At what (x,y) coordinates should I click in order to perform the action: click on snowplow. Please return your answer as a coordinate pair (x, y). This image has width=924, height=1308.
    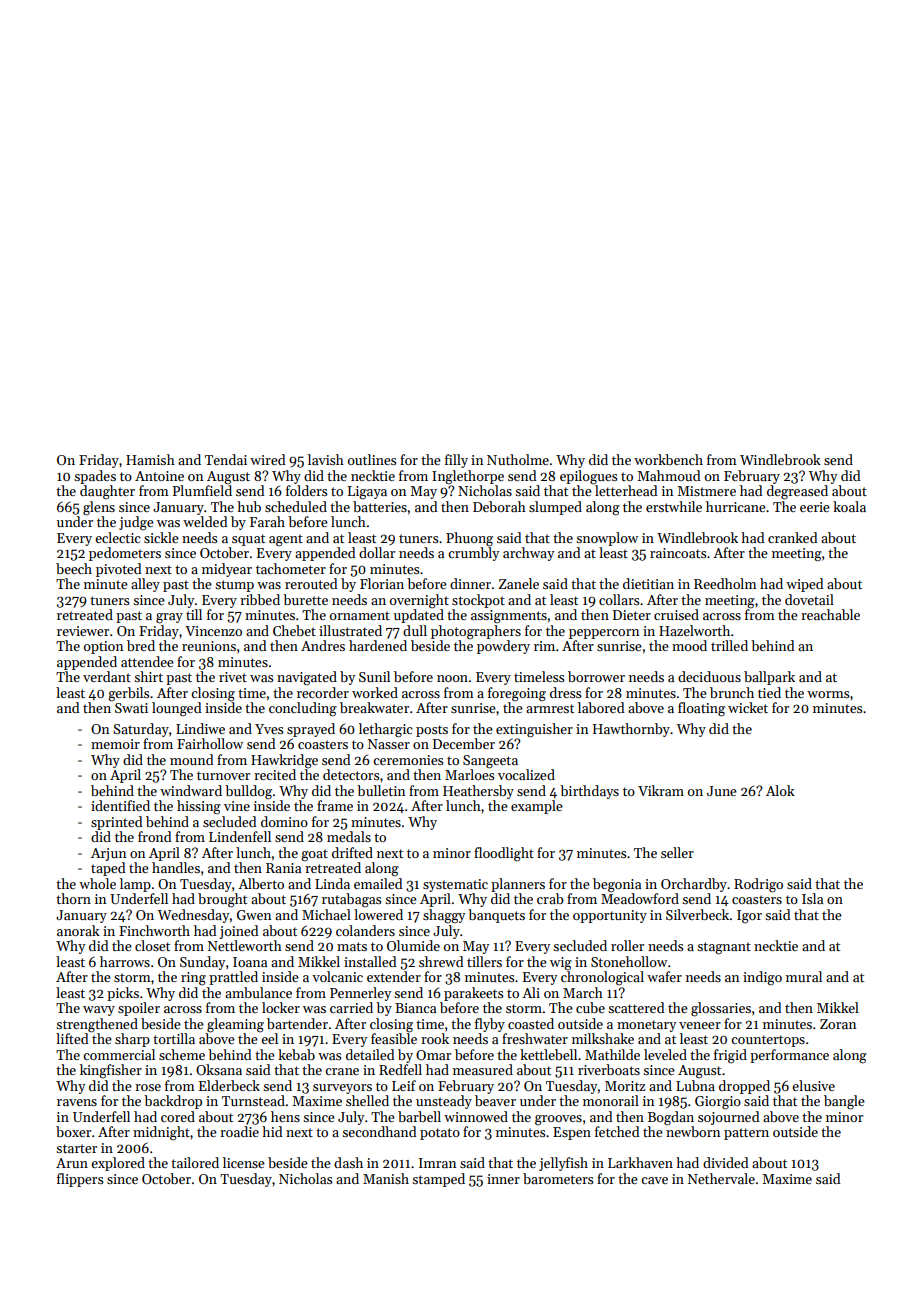
    Looking at the image, I should click on (607, 539).
